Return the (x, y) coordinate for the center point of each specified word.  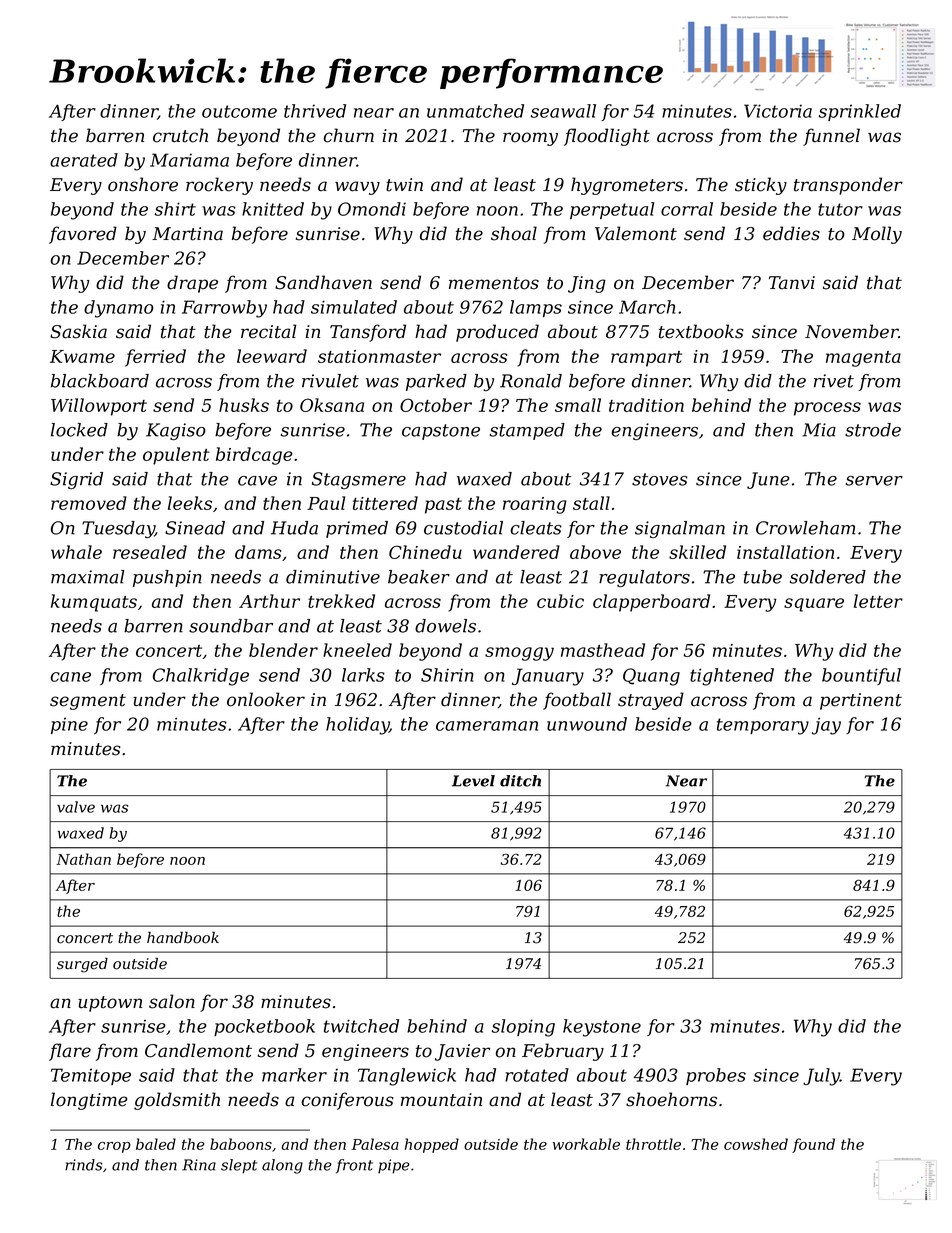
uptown (110, 1004)
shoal (514, 233)
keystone (602, 1028)
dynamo (119, 309)
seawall (563, 111)
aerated (84, 160)
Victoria (778, 111)
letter (878, 601)
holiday (357, 726)
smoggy (519, 654)
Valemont (636, 233)
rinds (83, 1165)
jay (826, 726)
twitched (361, 1026)
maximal (88, 577)
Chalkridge (201, 677)
